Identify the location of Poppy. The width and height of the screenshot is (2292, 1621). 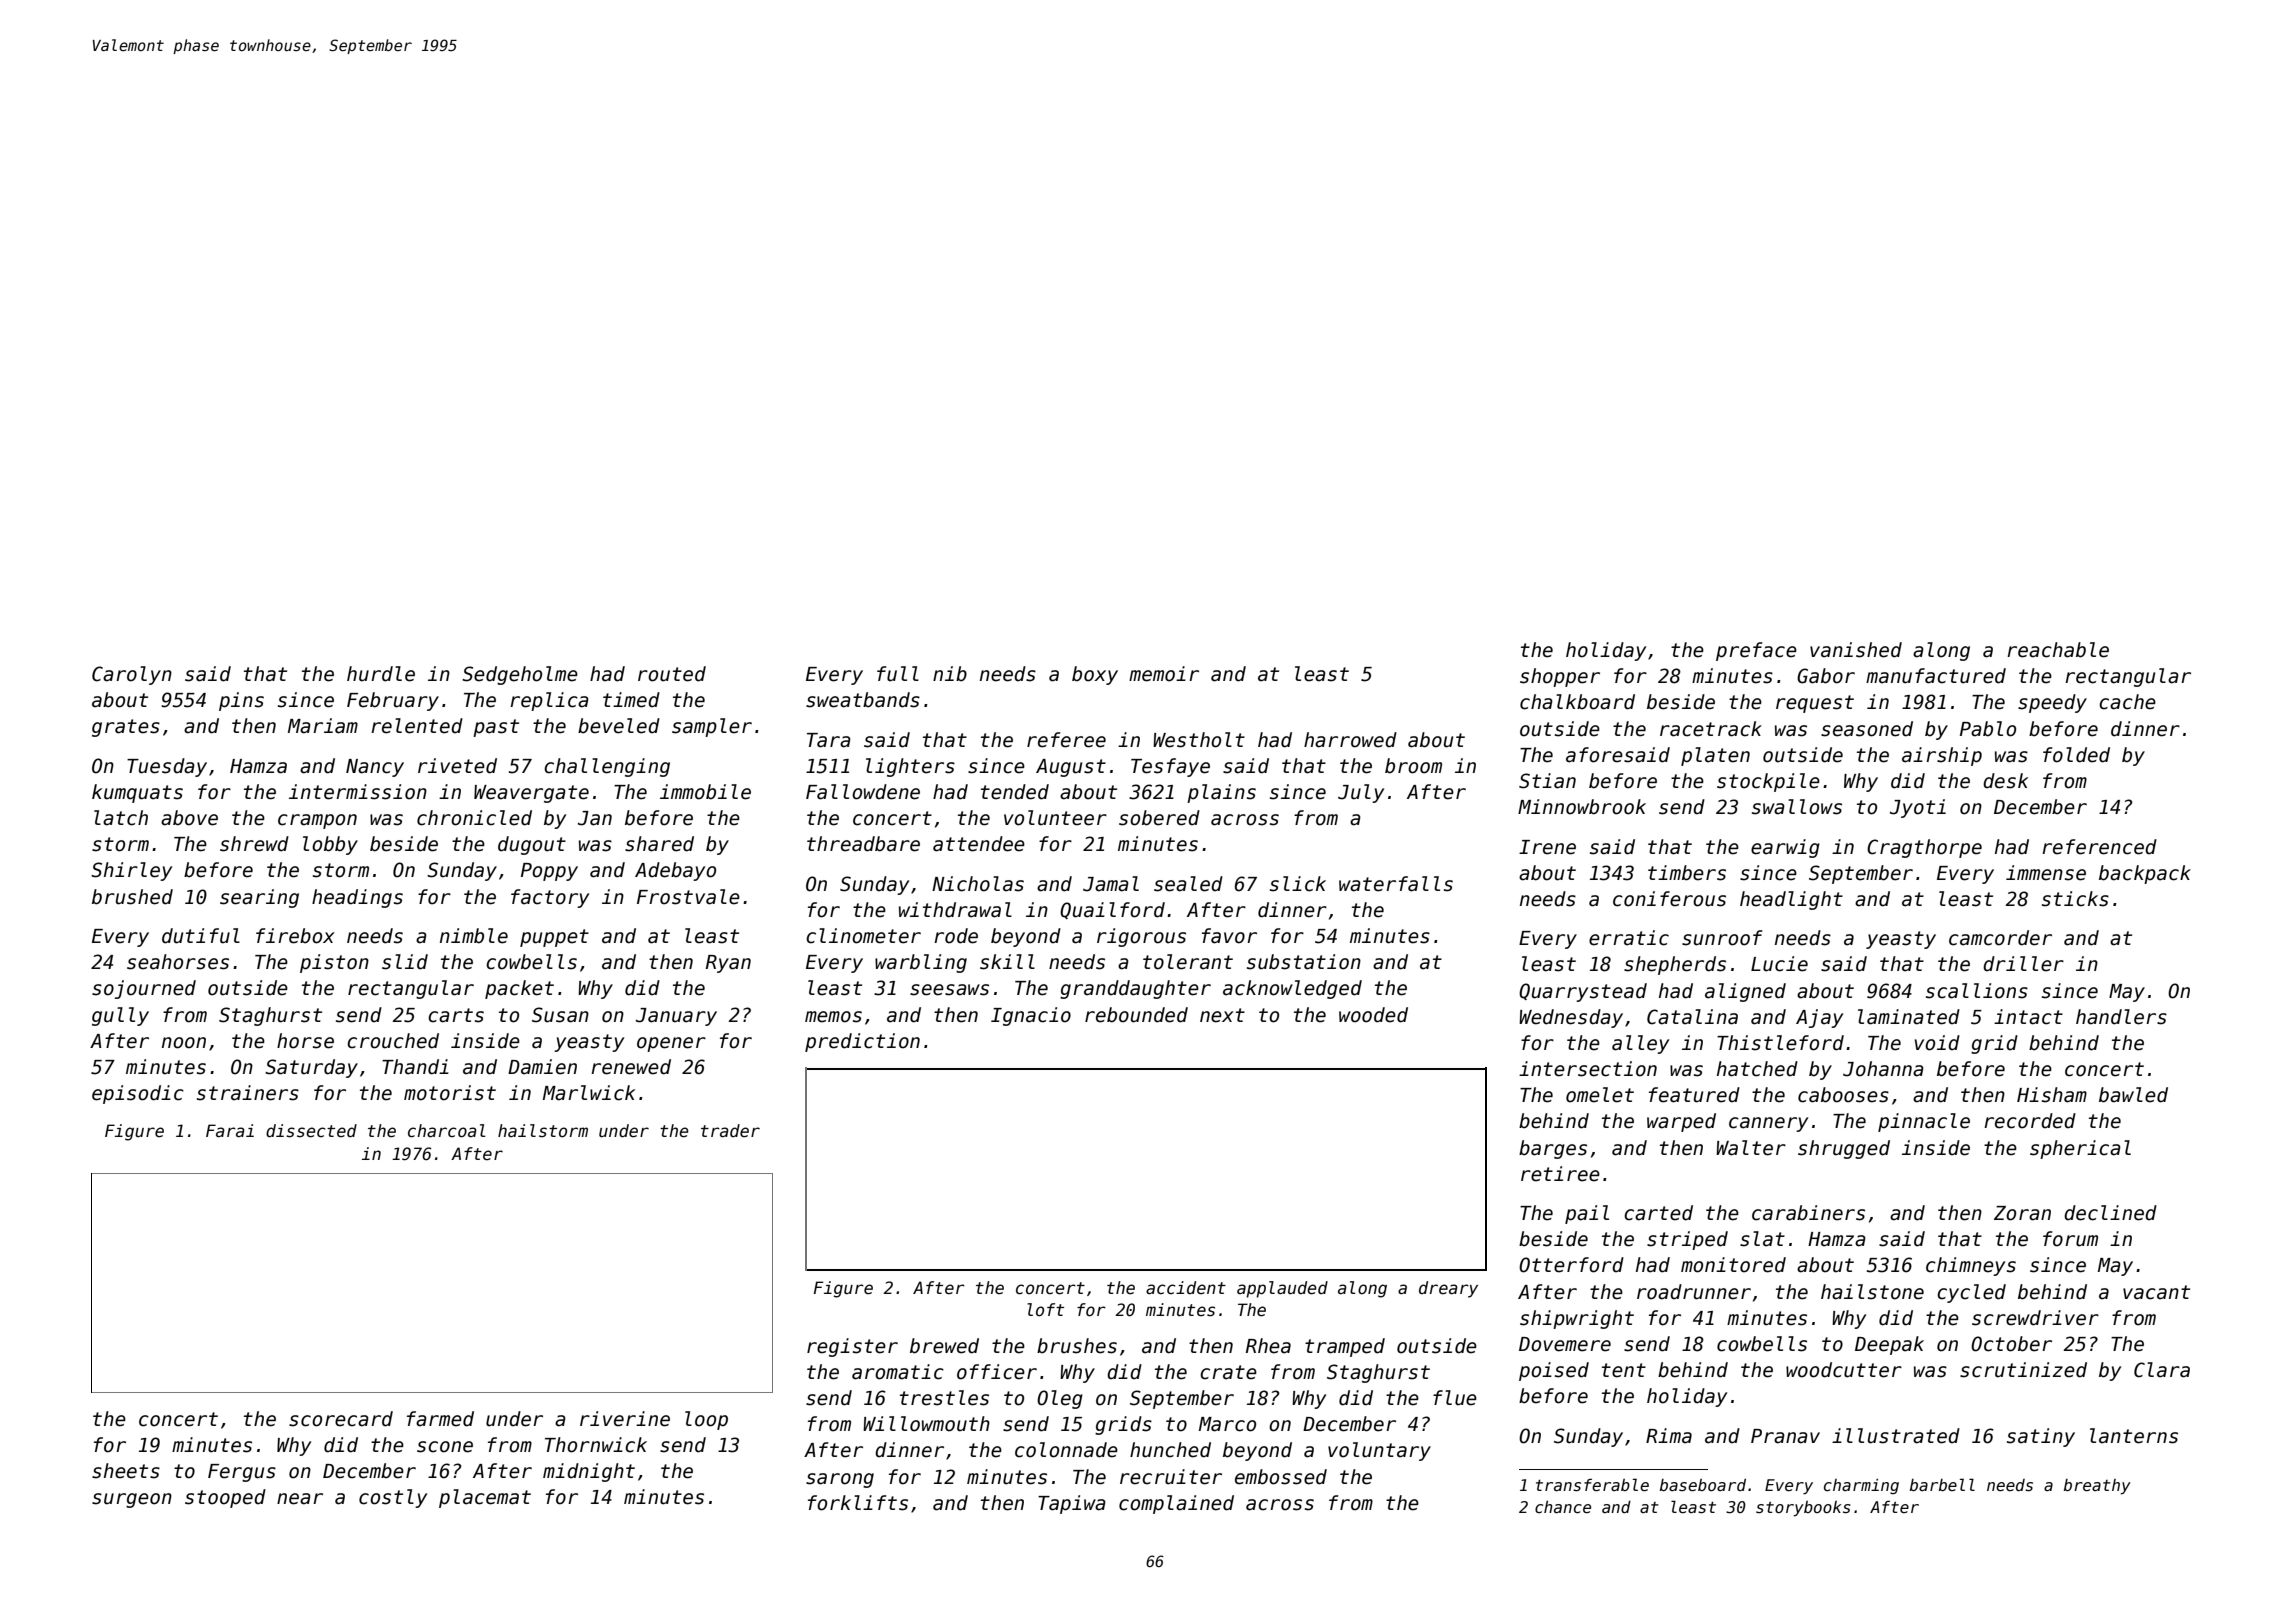
(549, 872).
